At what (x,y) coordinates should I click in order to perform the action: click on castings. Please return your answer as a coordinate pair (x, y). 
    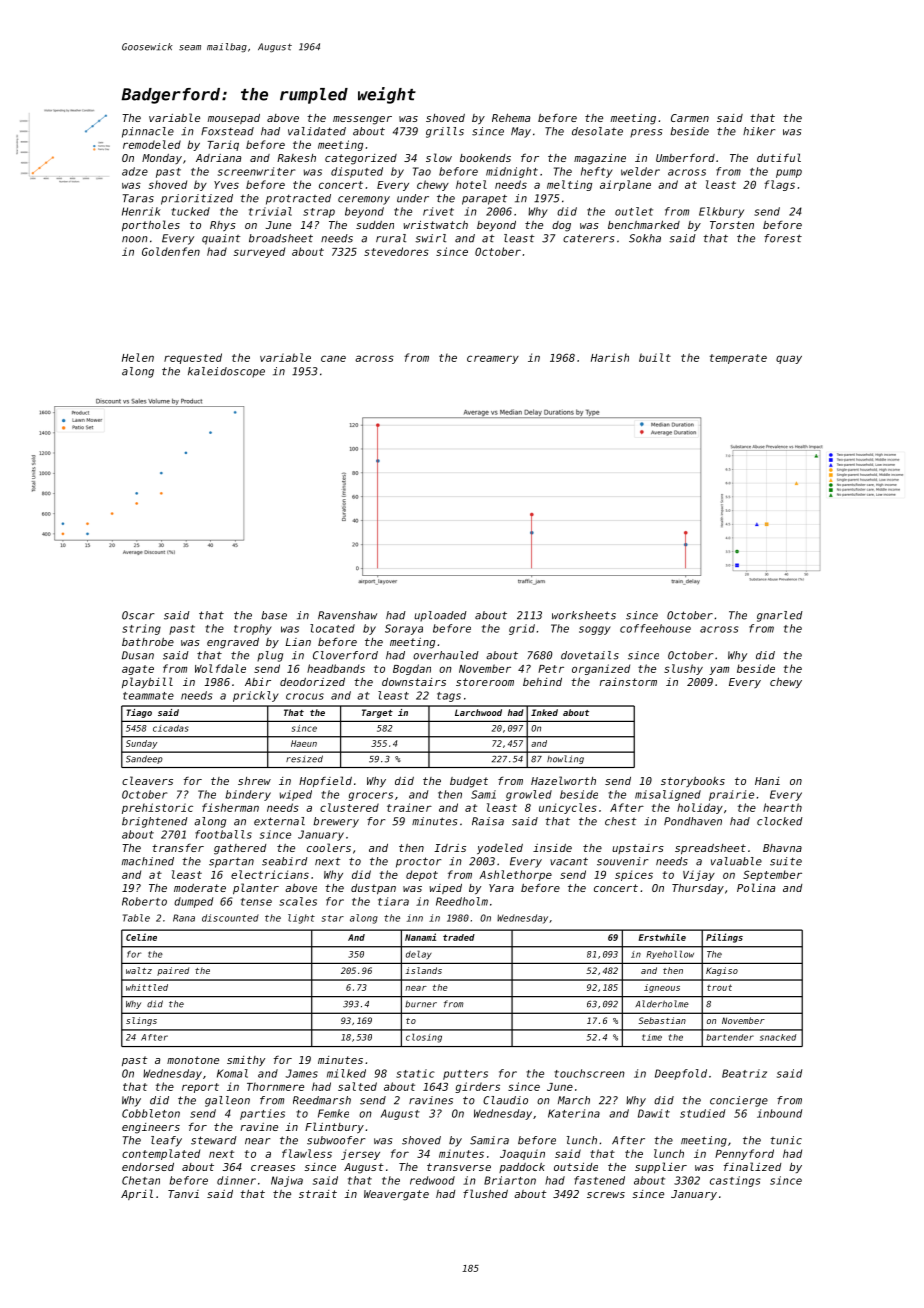
    Looking at the image, I should click on (735, 1181).
